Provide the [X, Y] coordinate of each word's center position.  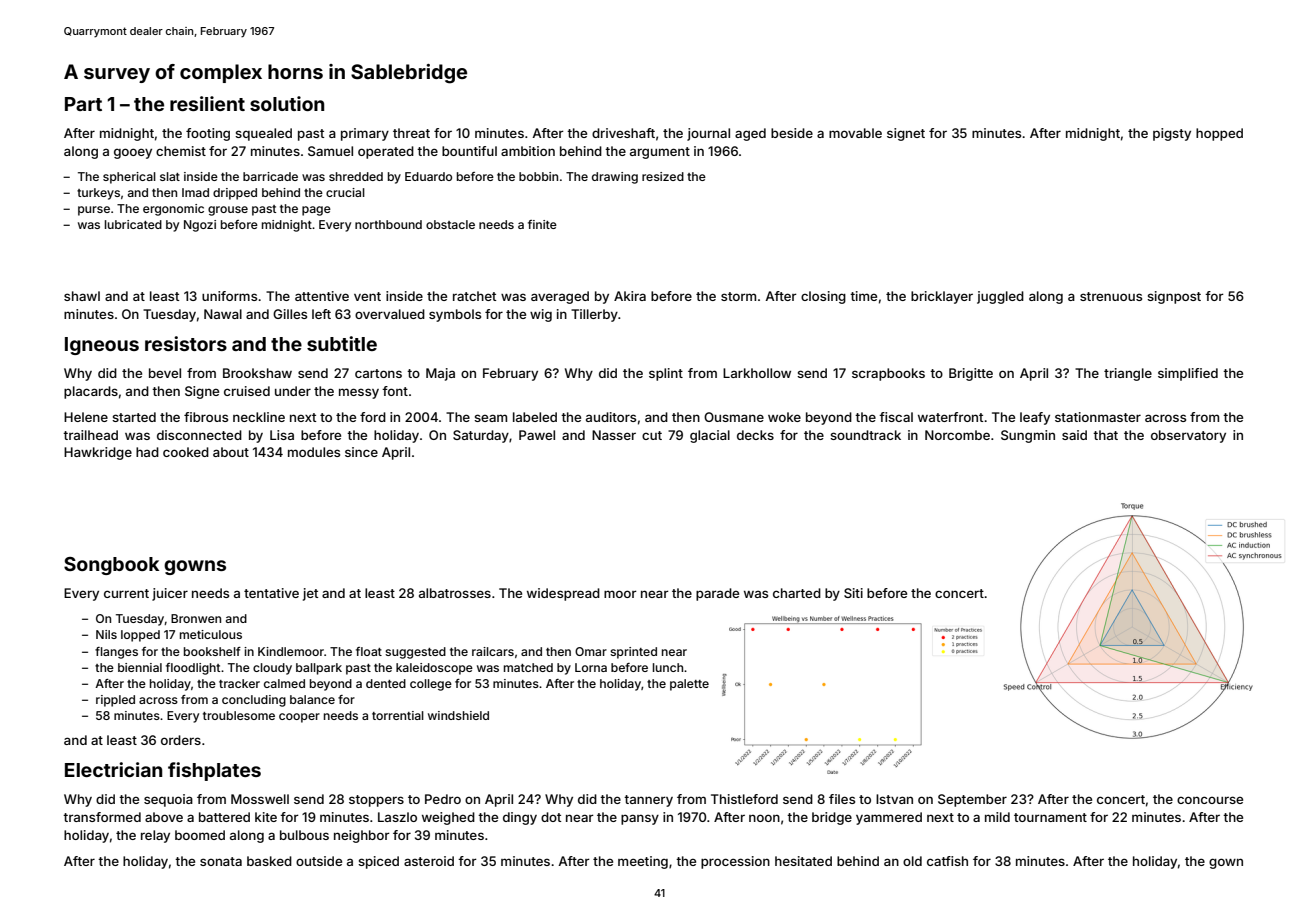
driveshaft [623, 133]
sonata [221, 861]
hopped [1219, 134]
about [231, 452]
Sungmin [1028, 436]
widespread [563, 594]
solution [287, 103]
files [842, 799]
